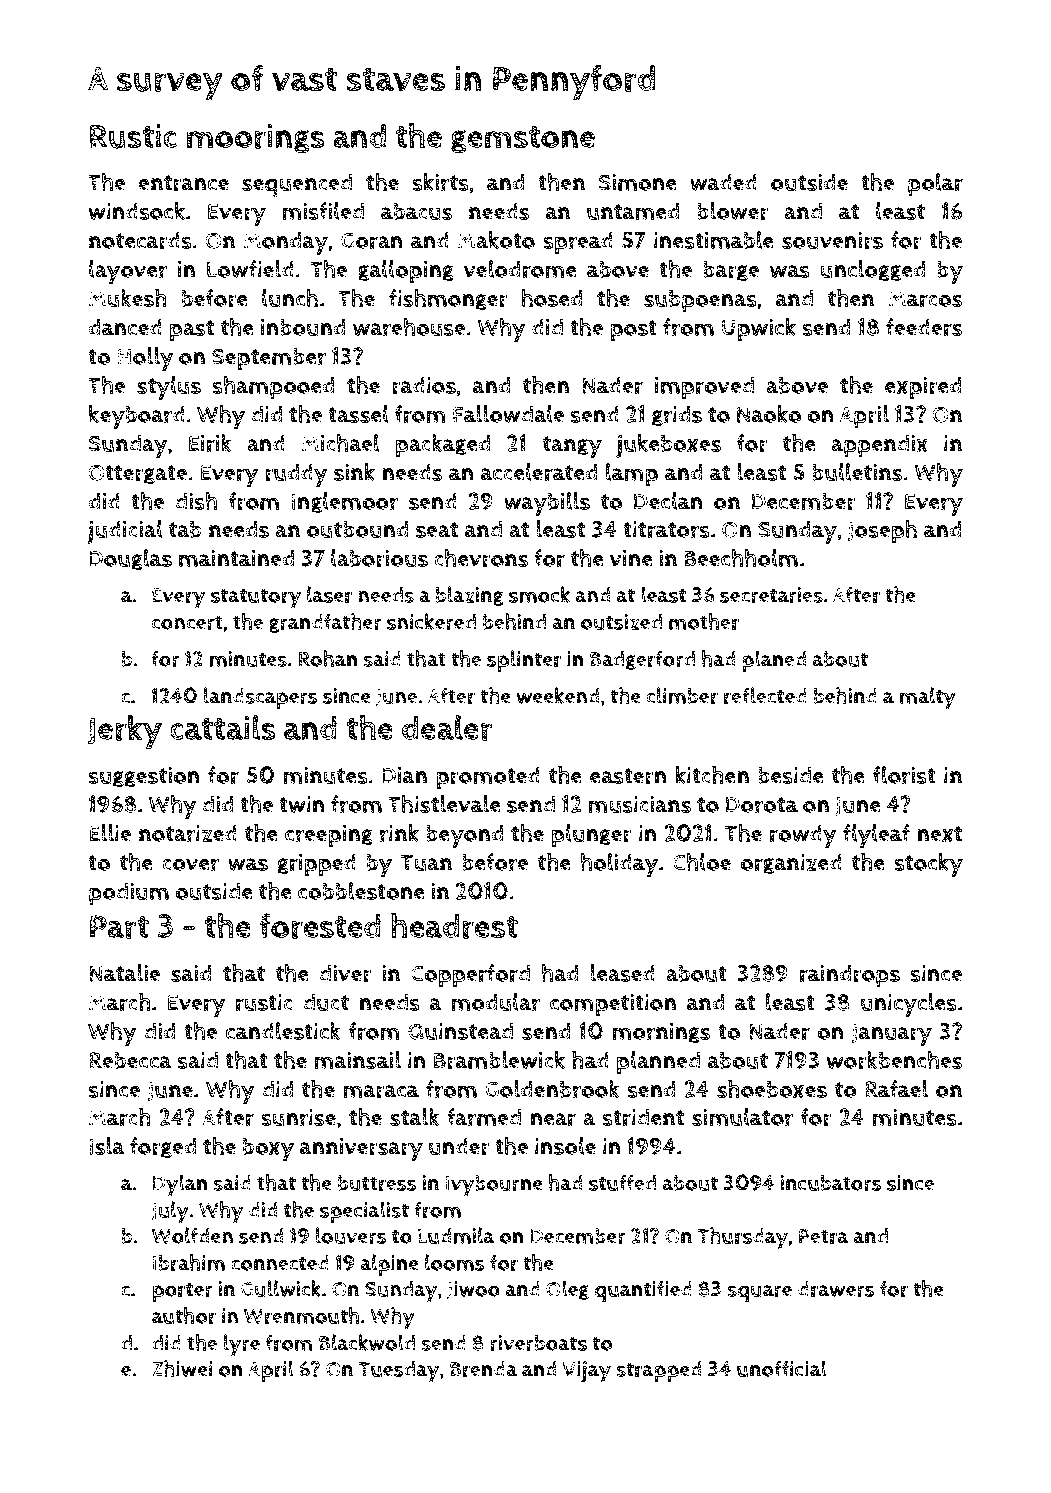 The height and width of the document is (1493, 1051). What do you see at coordinates (170, 1212) in the document?
I see `July` at bounding box center [170, 1212].
